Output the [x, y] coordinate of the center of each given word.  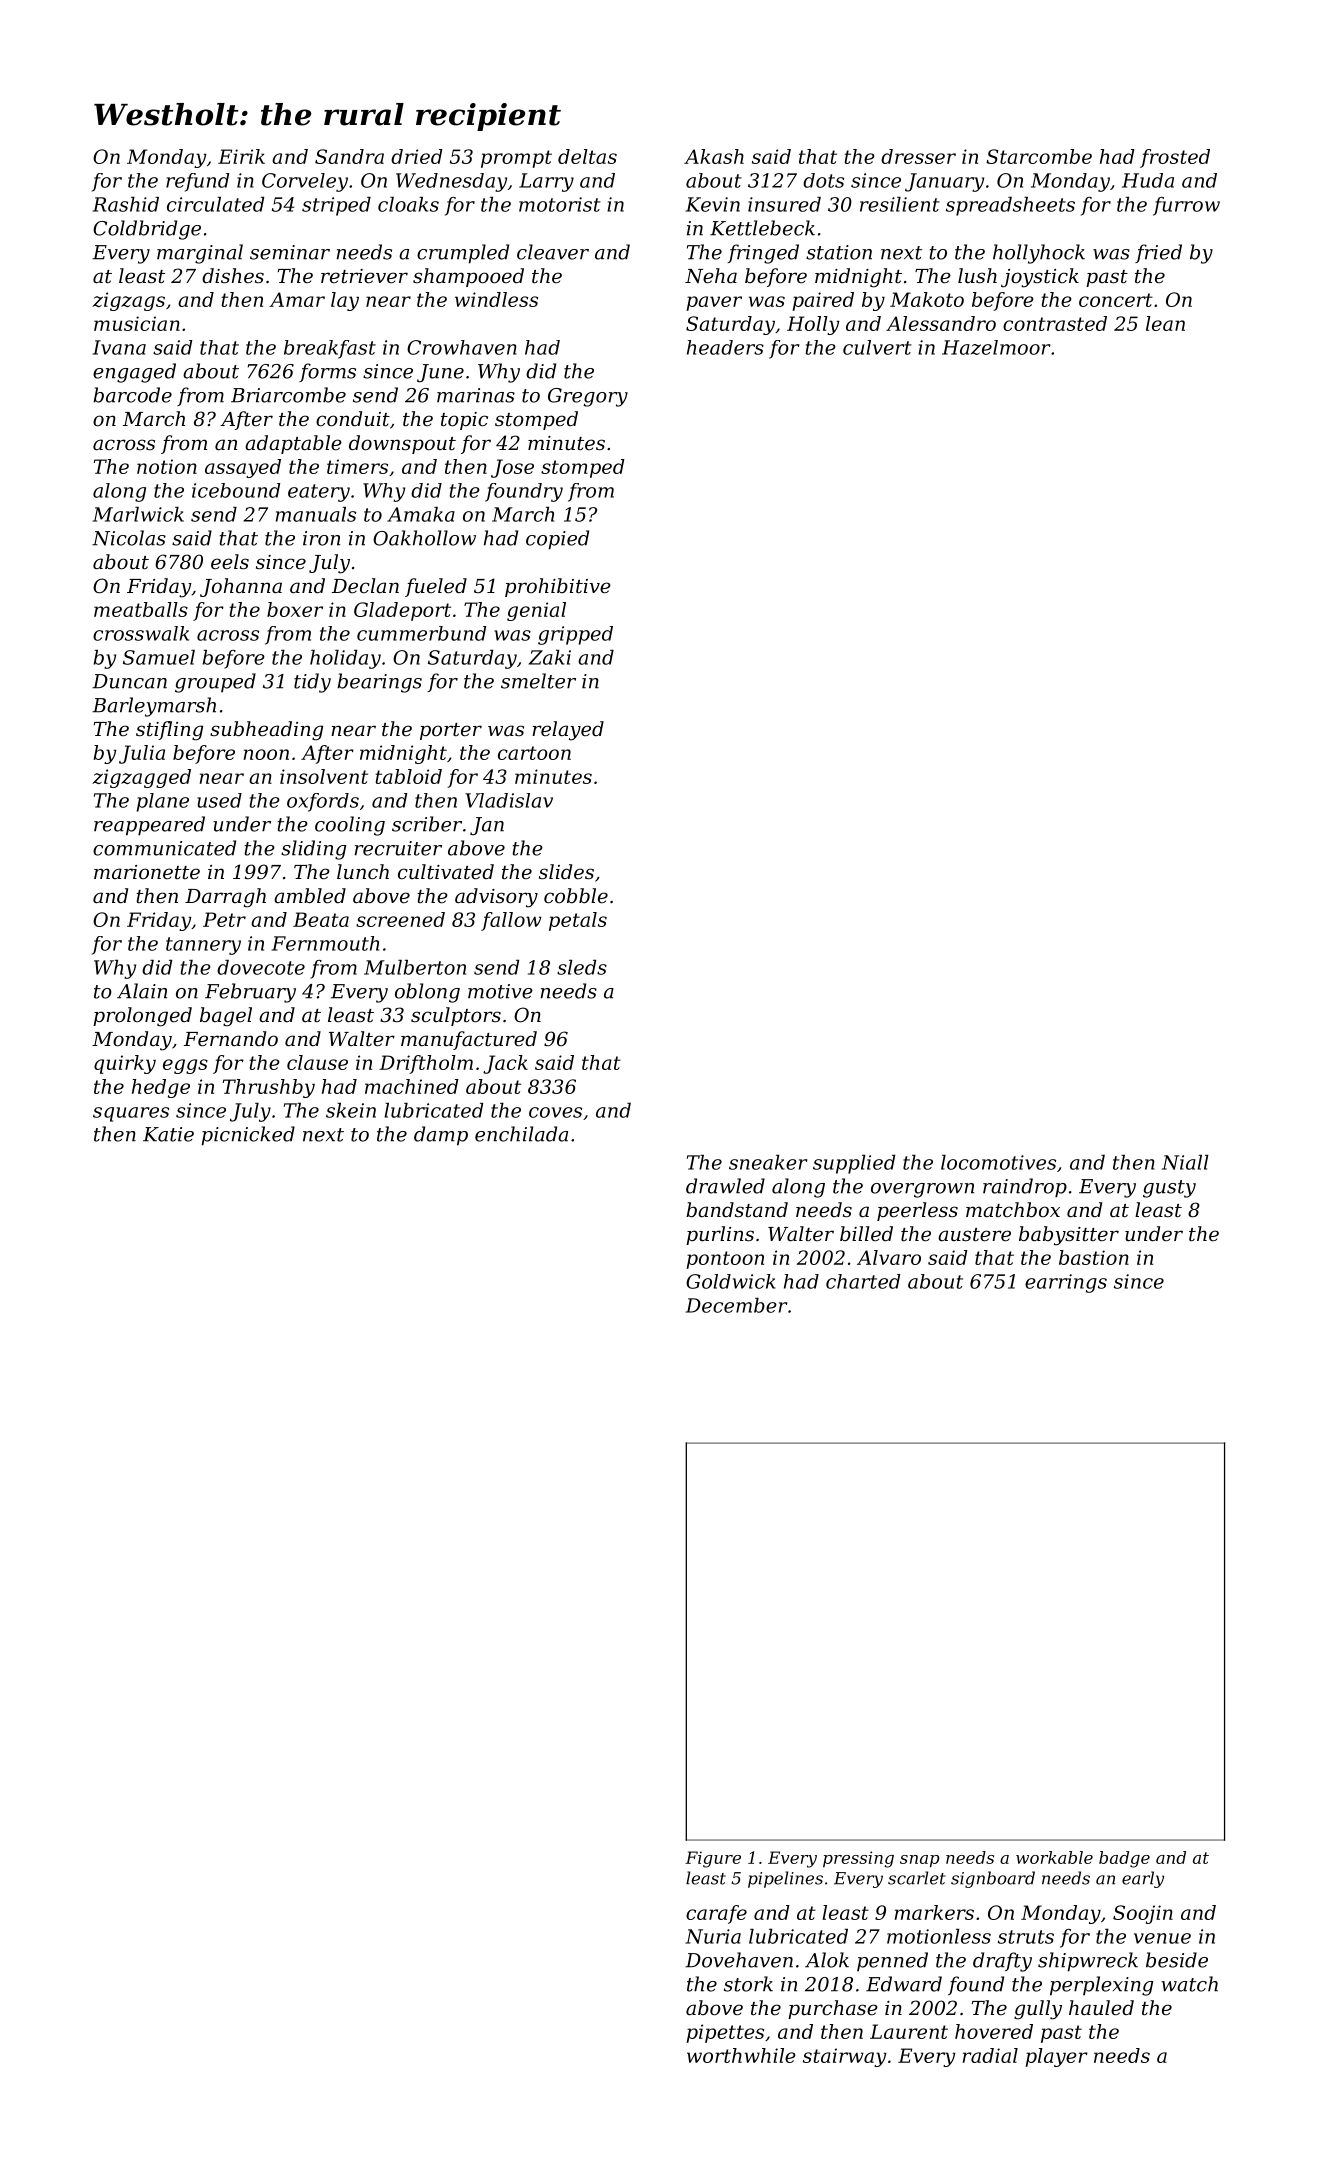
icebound [236, 490]
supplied [854, 1164]
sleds [582, 967]
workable [1054, 1857]
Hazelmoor [996, 347]
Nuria [713, 1936]
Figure [713, 1859]
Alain [142, 991]
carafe [716, 1914]
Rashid [126, 204]
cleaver [553, 252]
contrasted [1055, 323]
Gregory [588, 397]
